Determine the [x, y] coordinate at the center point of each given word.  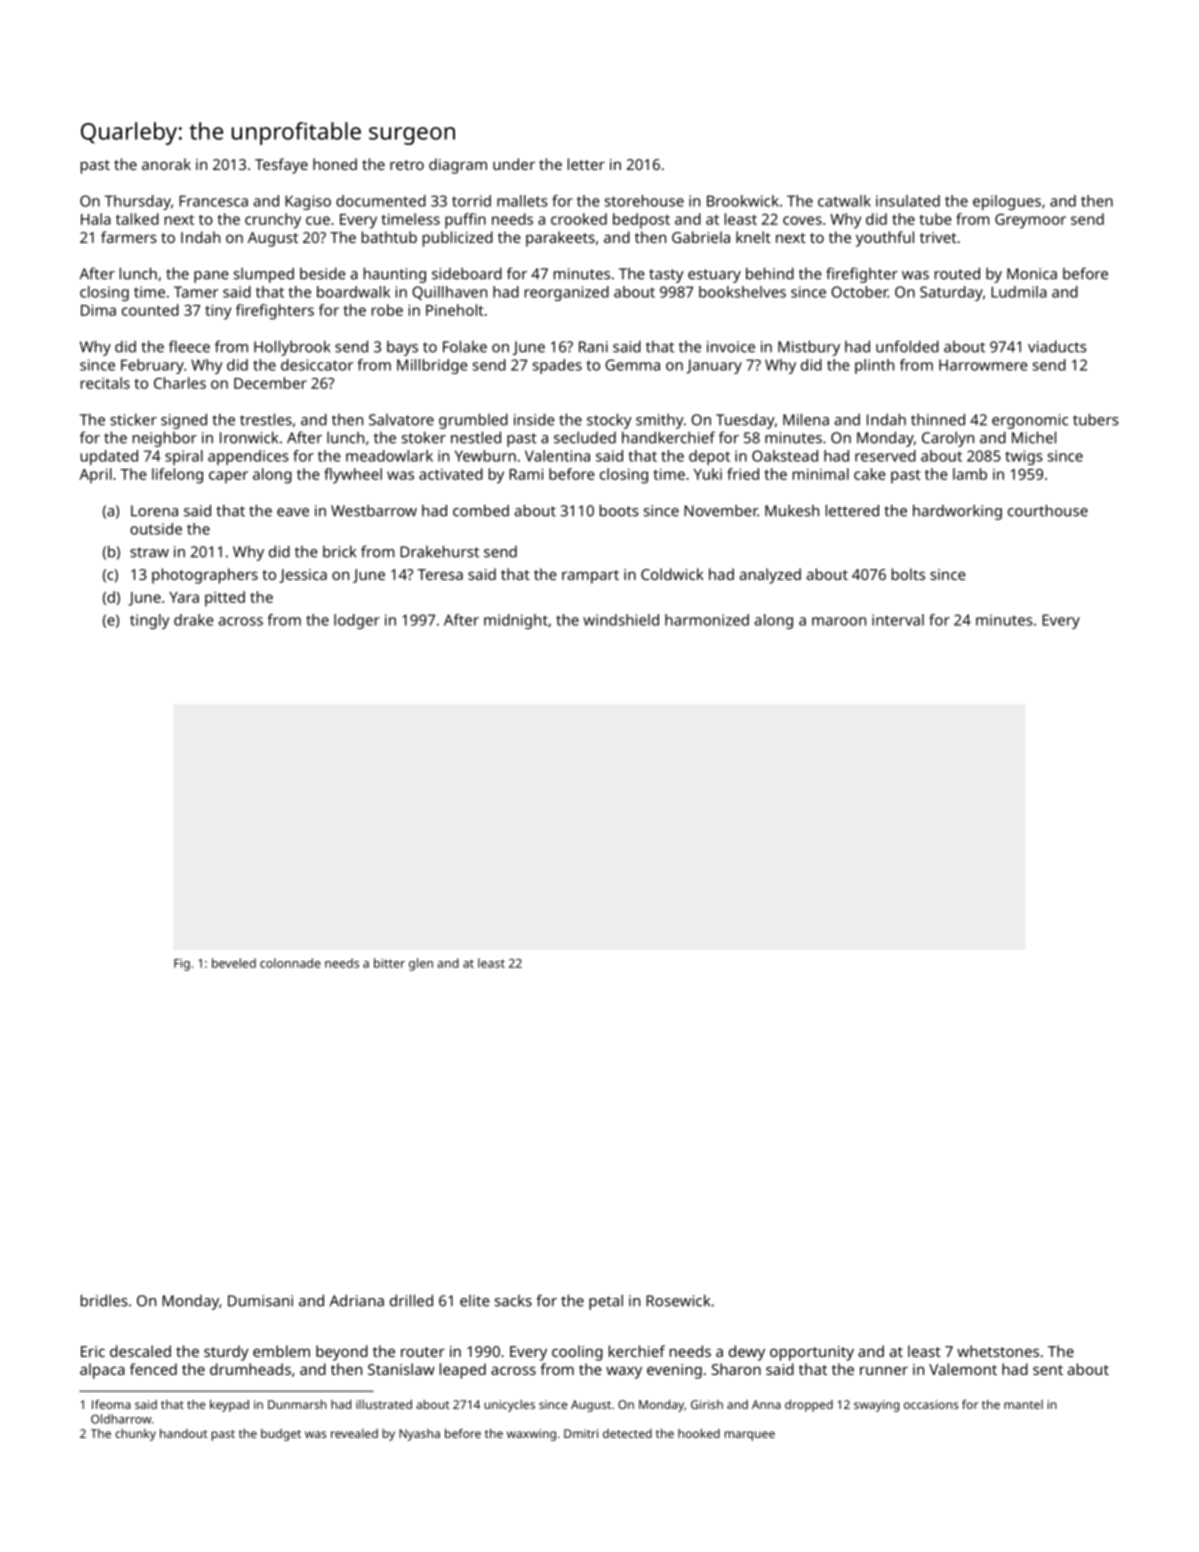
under [514, 164]
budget [281, 1435]
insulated [908, 201]
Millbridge [432, 366]
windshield [621, 620]
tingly [149, 621]
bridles [104, 1300]
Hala [96, 219]
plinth [874, 366]
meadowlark [389, 456]
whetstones [998, 1351]
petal [606, 1302]
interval [898, 620]
